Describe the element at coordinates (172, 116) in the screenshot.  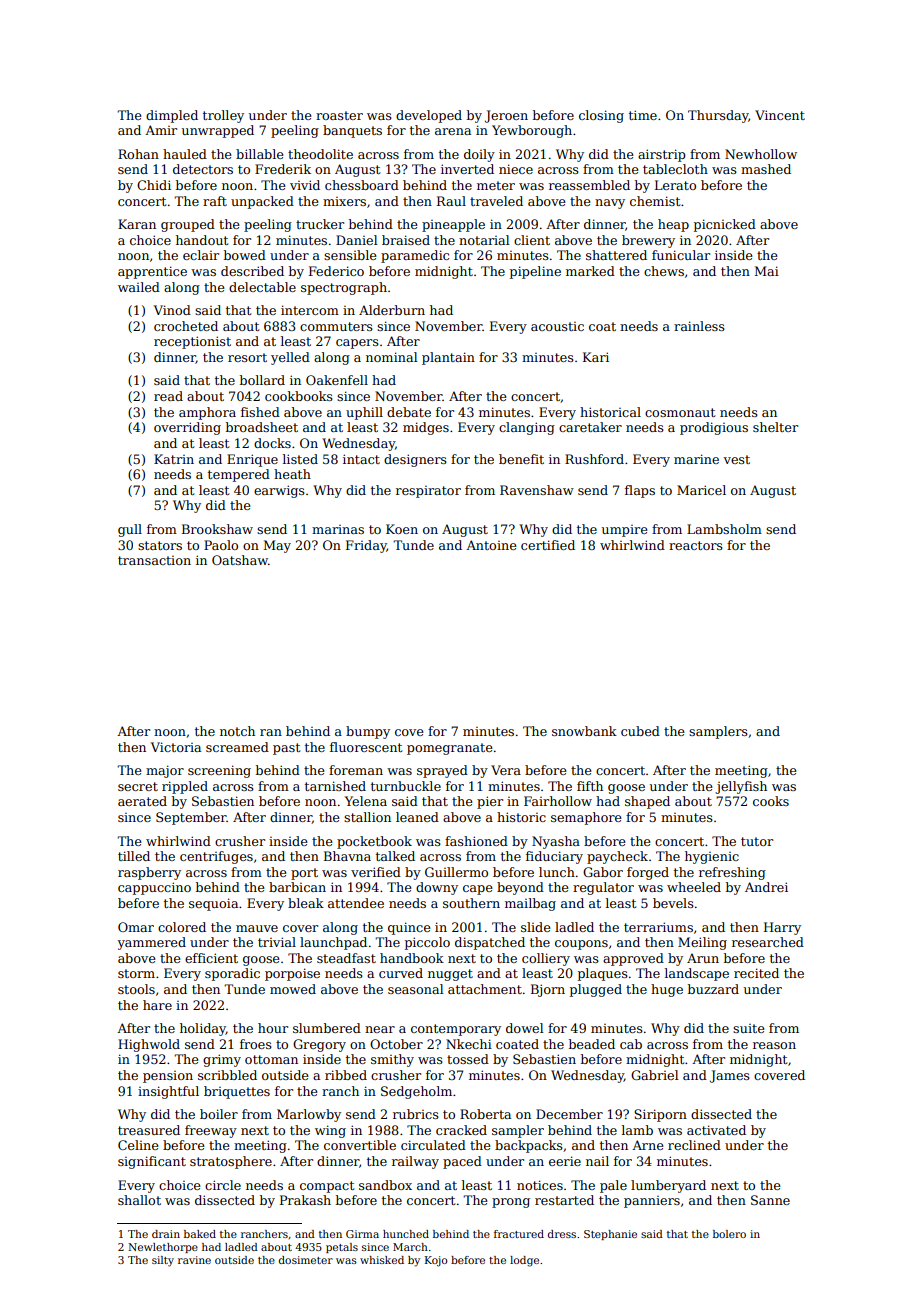
I see `dimpled` at that location.
